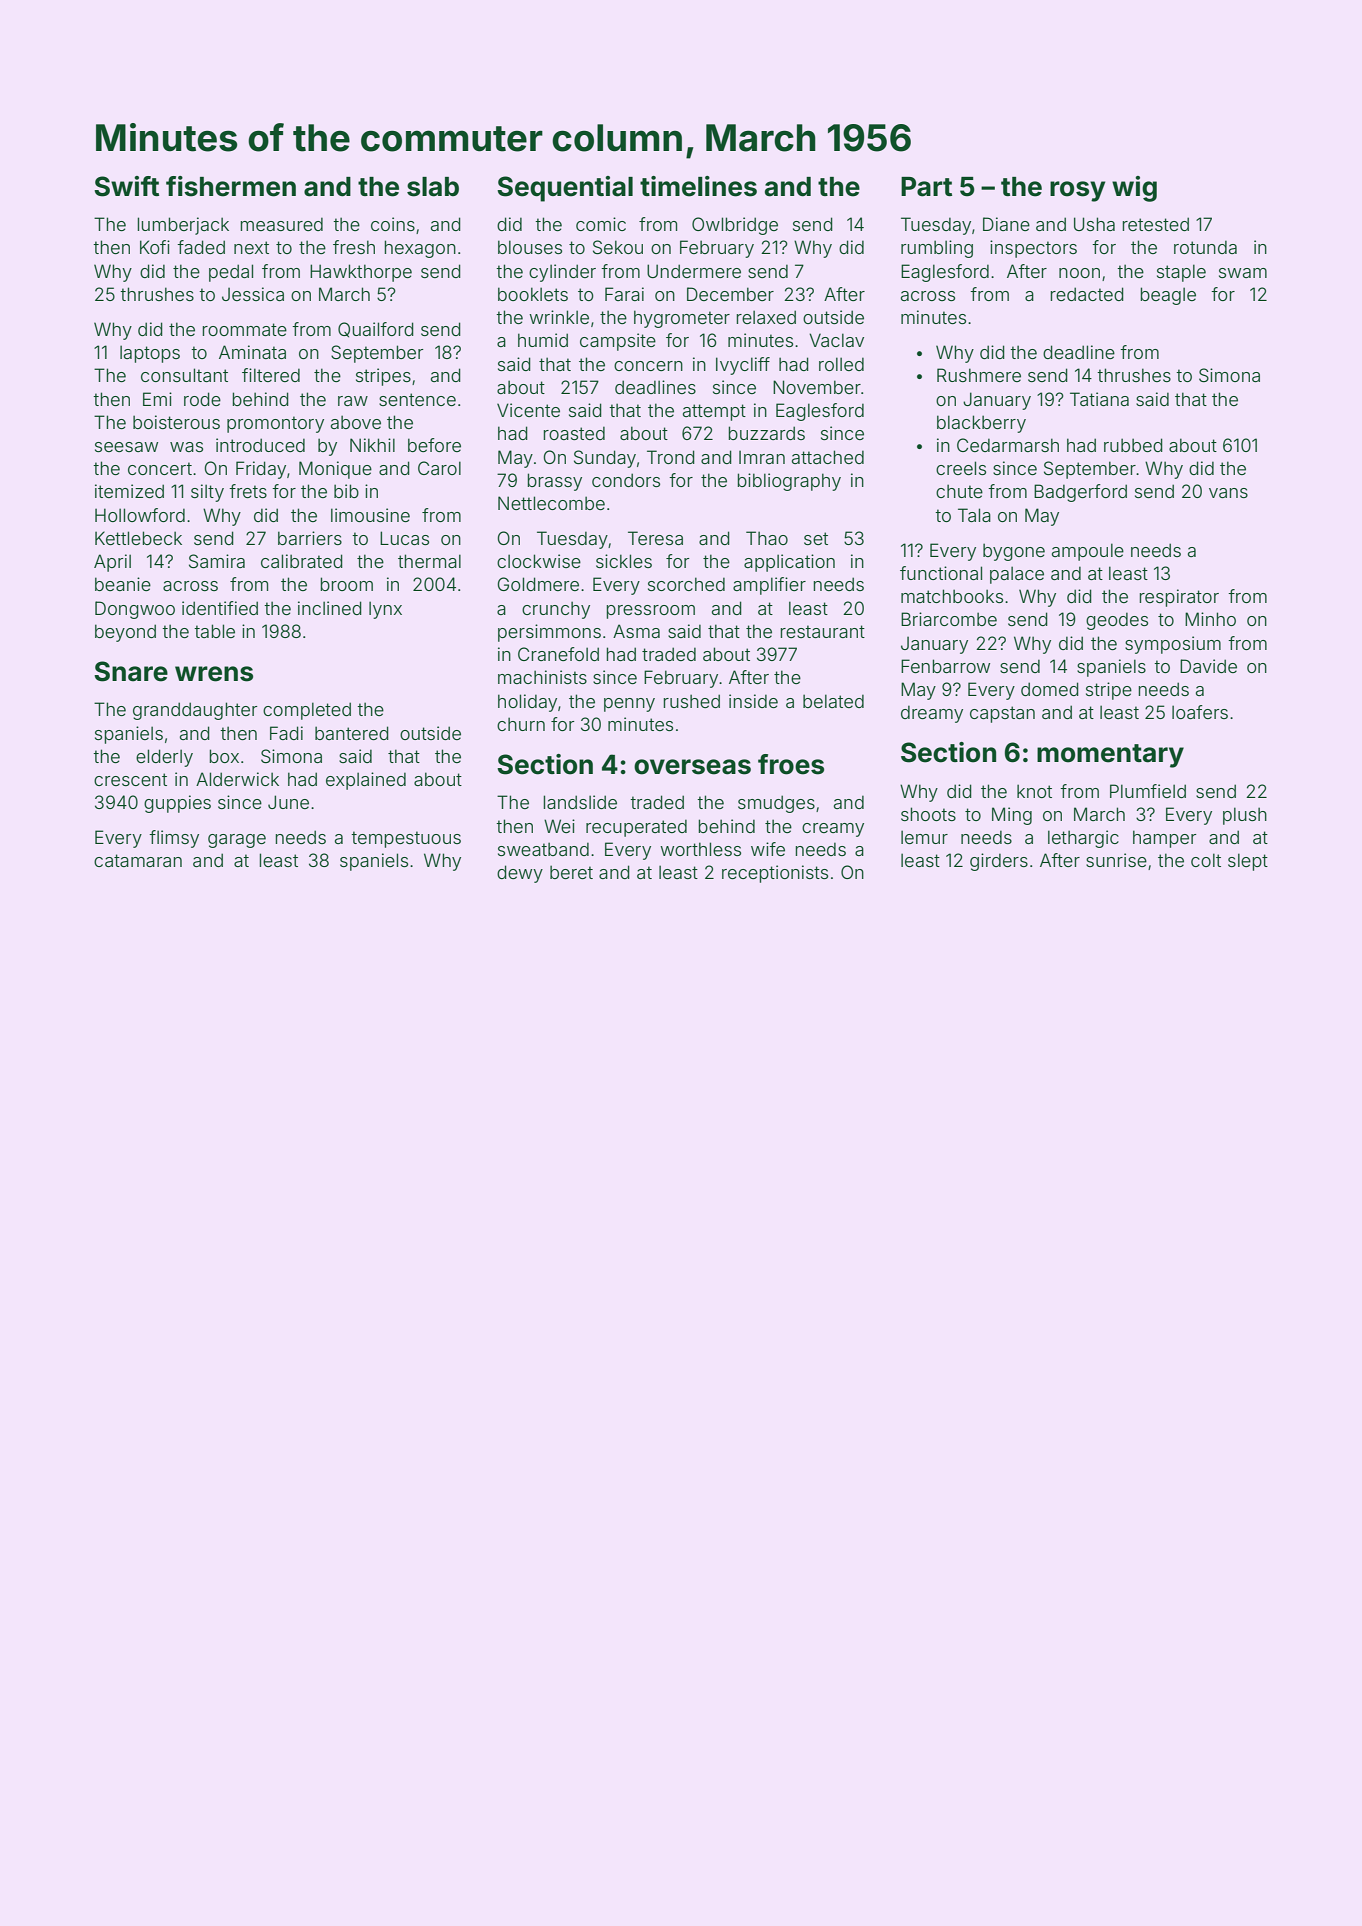 The width and height of the document is (1362, 1926). I want to click on amplifier, so click(769, 586).
